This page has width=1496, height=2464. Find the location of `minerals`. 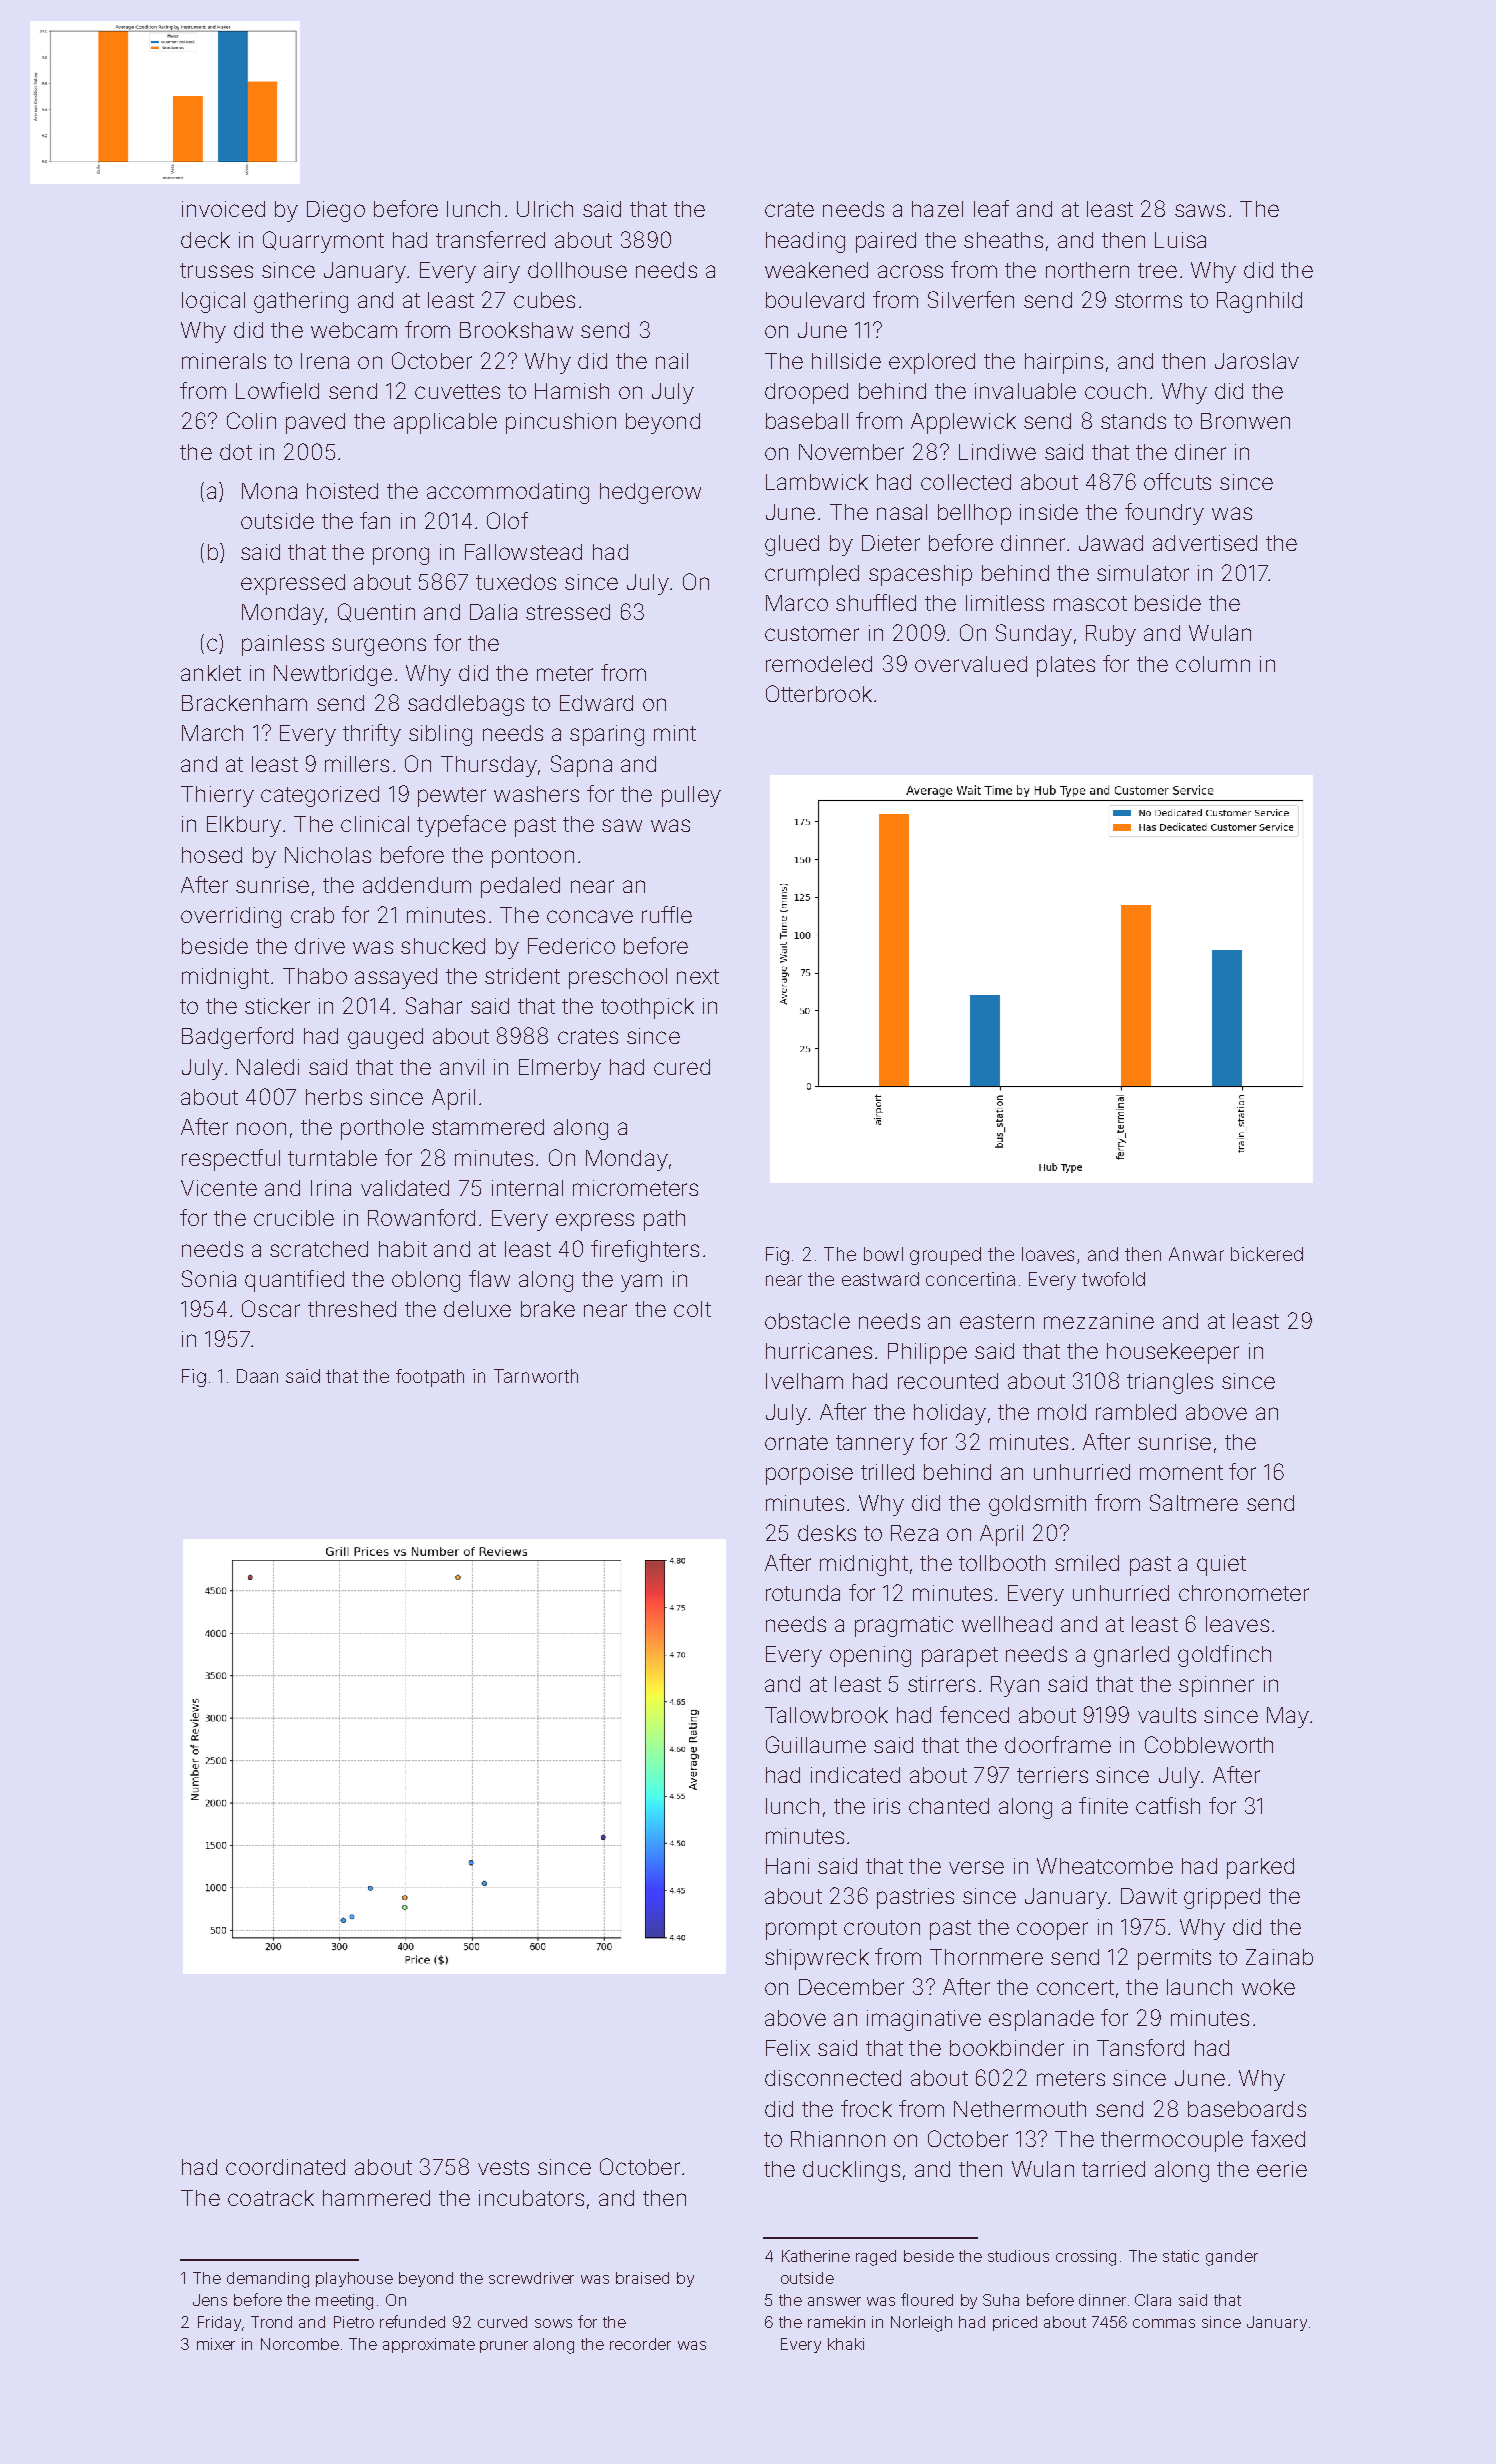

minerals is located at coordinates (224, 361).
